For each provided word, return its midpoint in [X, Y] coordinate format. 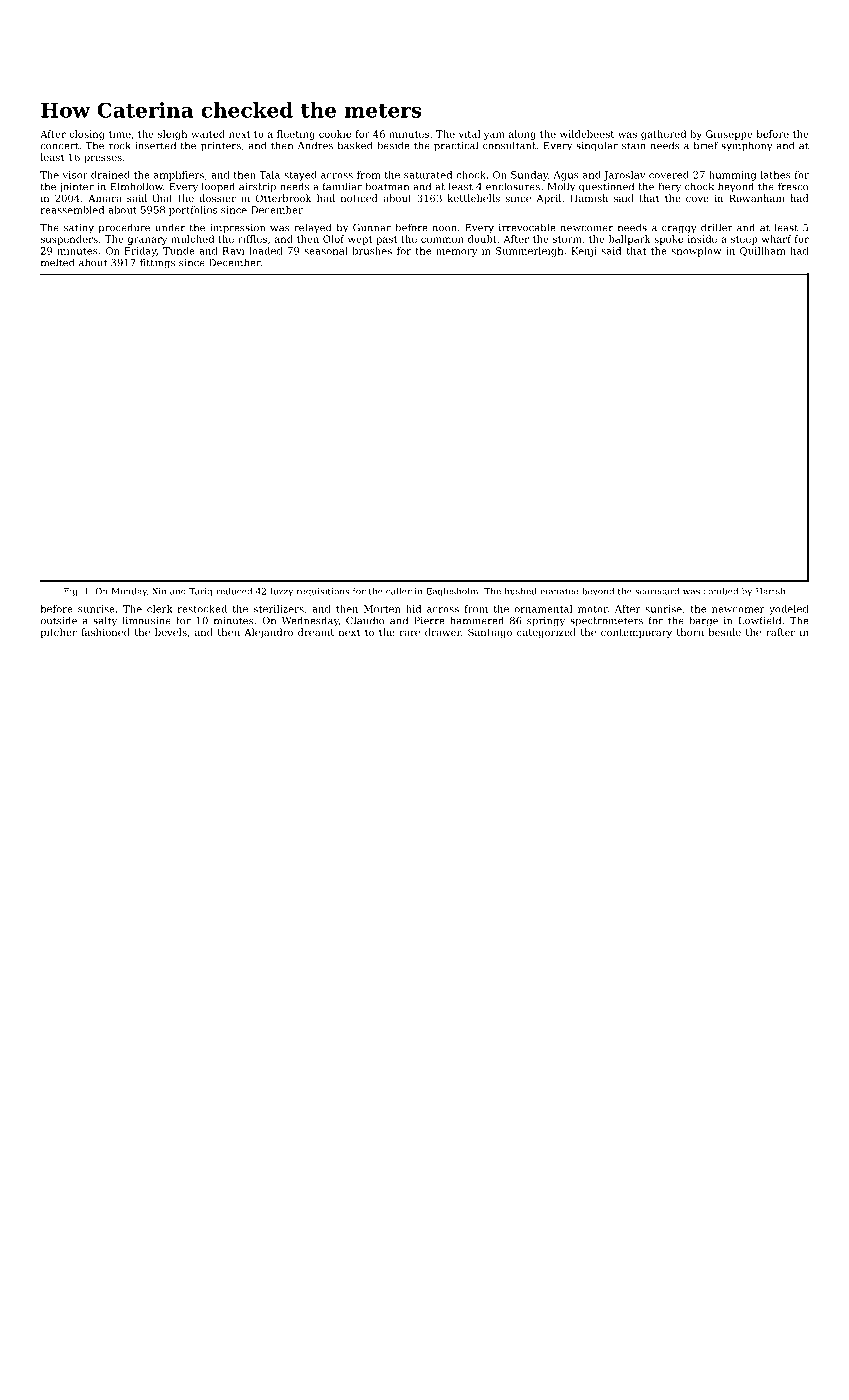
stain [634, 146]
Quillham [763, 251]
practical [456, 146]
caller [399, 591]
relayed [312, 228]
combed [720, 591]
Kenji [584, 252]
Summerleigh [529, 252]
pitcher [59, 633]
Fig [70, 592]
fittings [157, 263]
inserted [155, 145]
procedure [124, 228]
